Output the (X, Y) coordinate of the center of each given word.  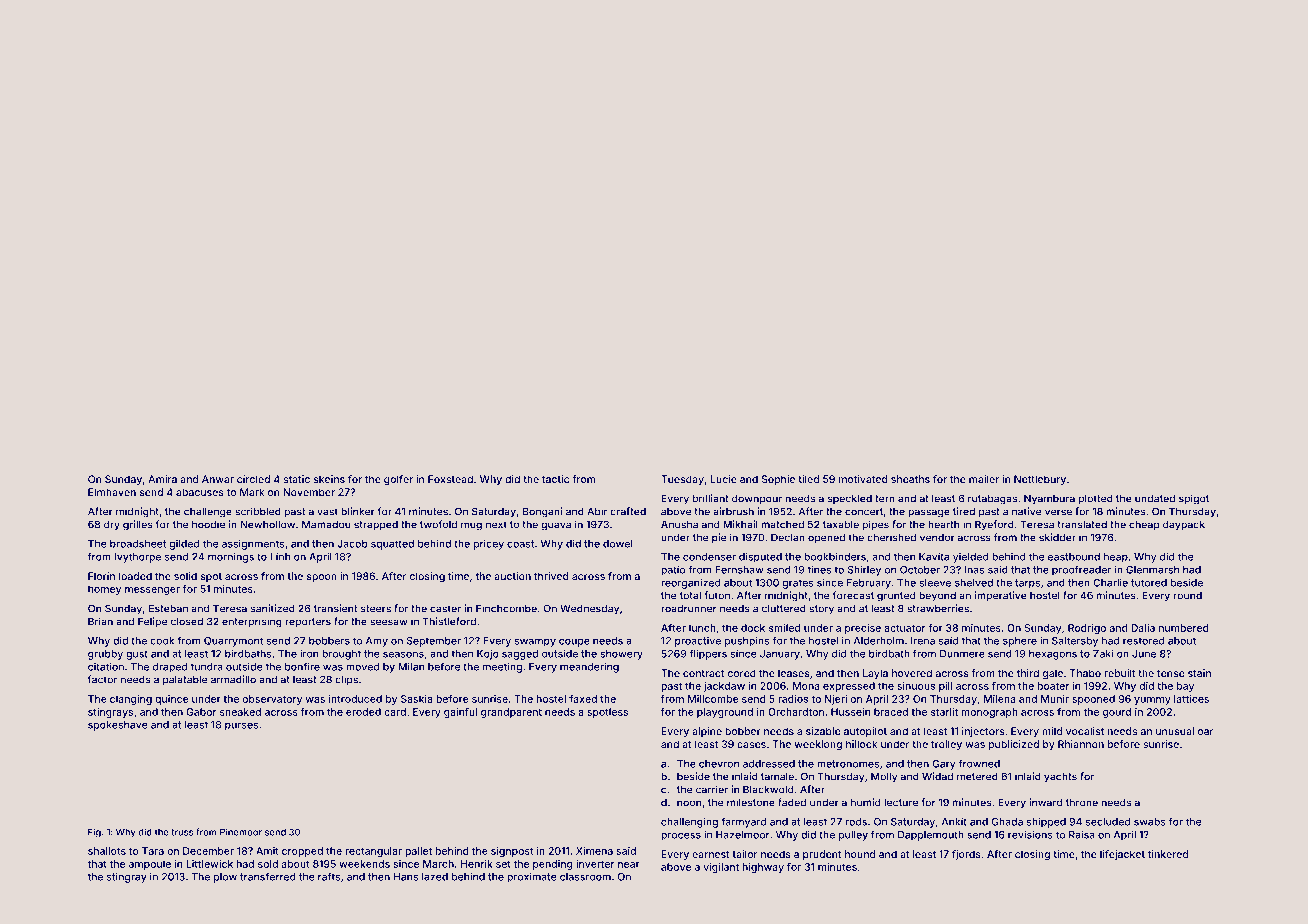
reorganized (691, 583)
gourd (1117, 713)
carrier (712, 789)
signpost (512, 852)
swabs (1150, 822)
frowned (979, 763)
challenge (208, 512)
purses (241, 727)
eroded (363, 712)
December (208, 851)
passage (929, 513)
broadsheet (138, 544)
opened (826, 538)
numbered (1184, 628)
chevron (719, 764)
